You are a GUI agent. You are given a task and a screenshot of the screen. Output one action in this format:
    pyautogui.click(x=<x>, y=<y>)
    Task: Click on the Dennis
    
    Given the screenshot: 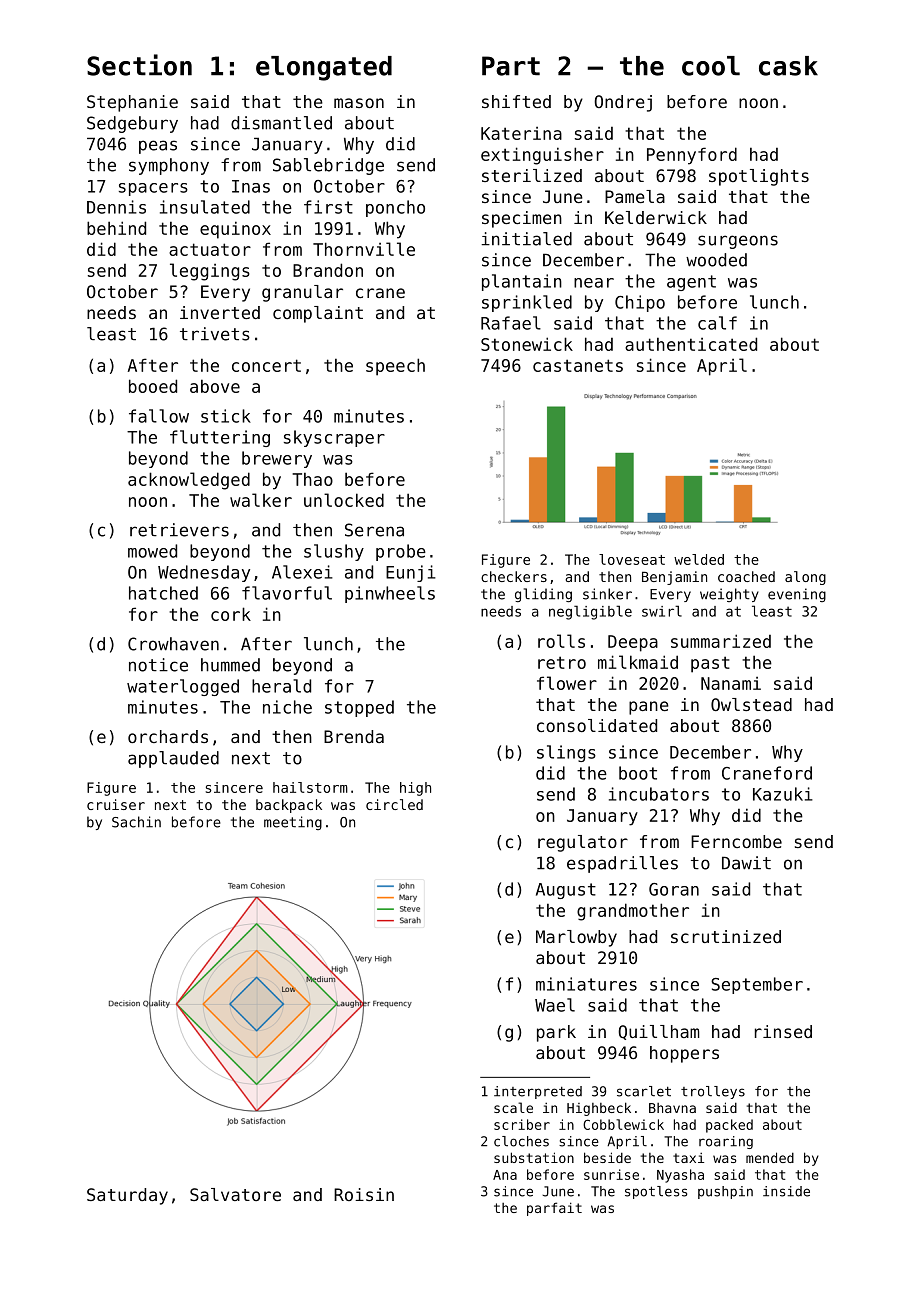 What is the action you would take?
    pyautogui.click(x=116, y=207)
